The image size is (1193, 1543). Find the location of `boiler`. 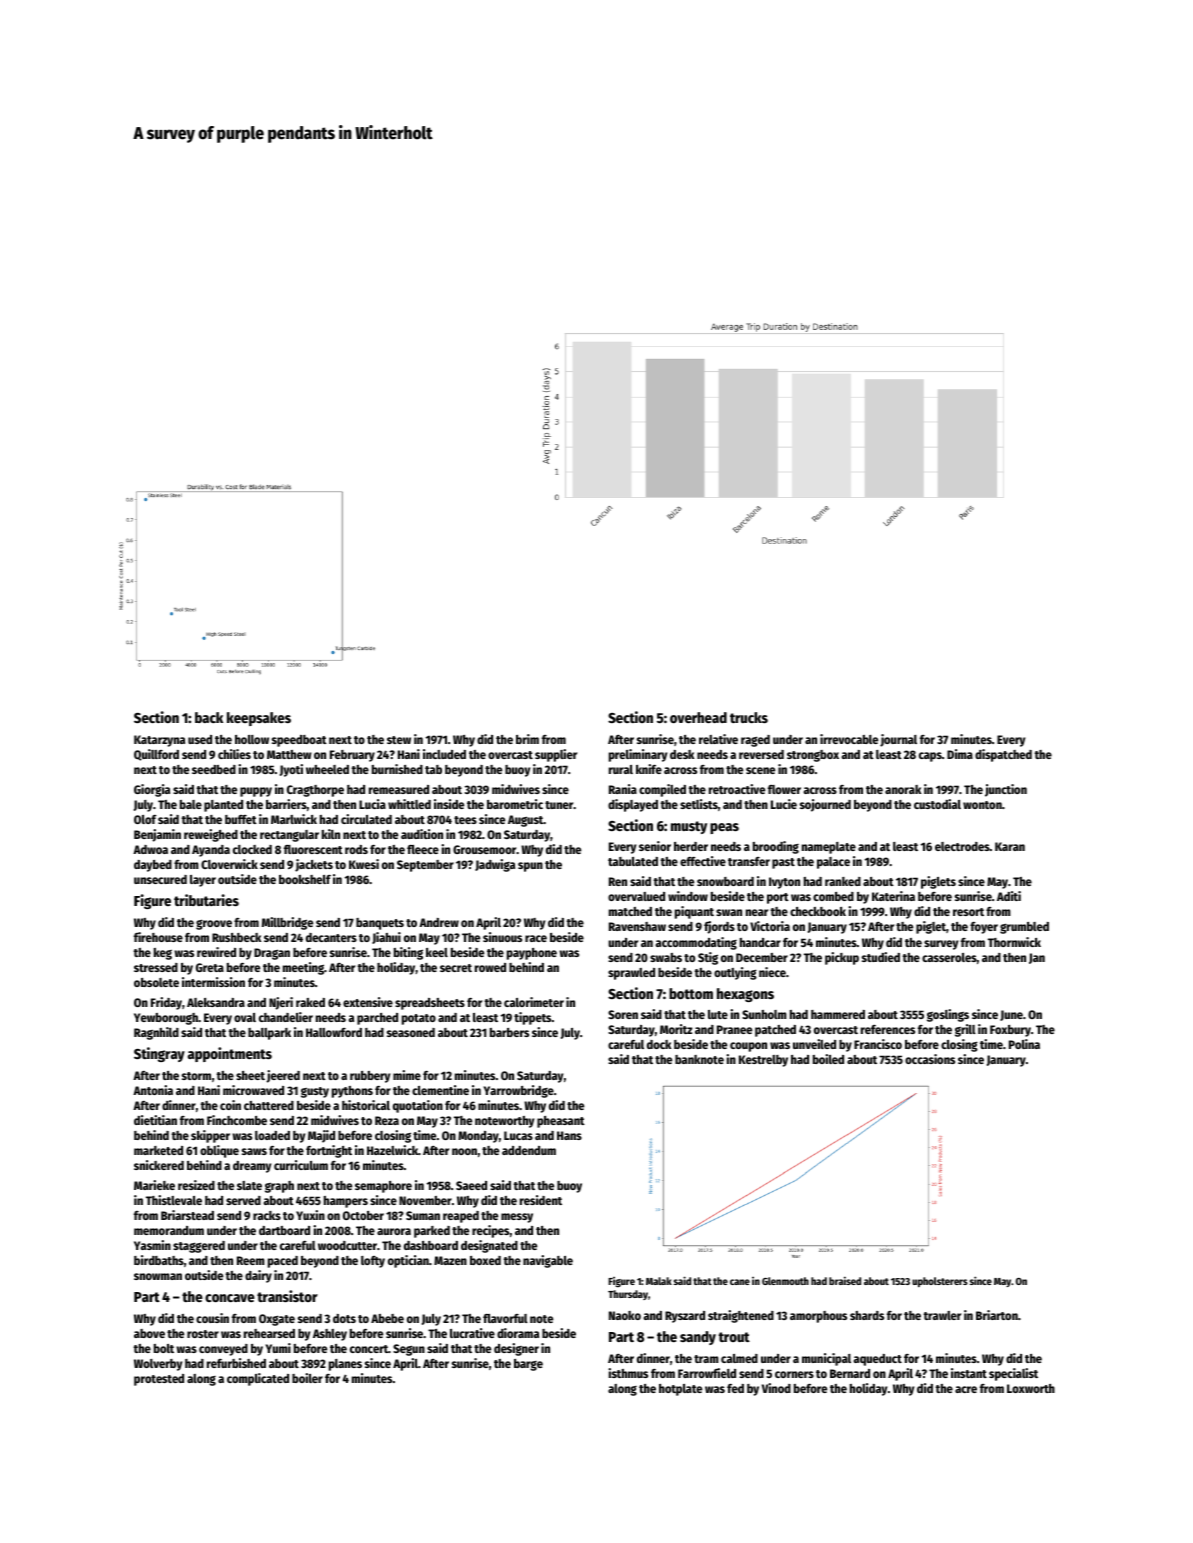

boiler is located at coordinates (307, 1378).
